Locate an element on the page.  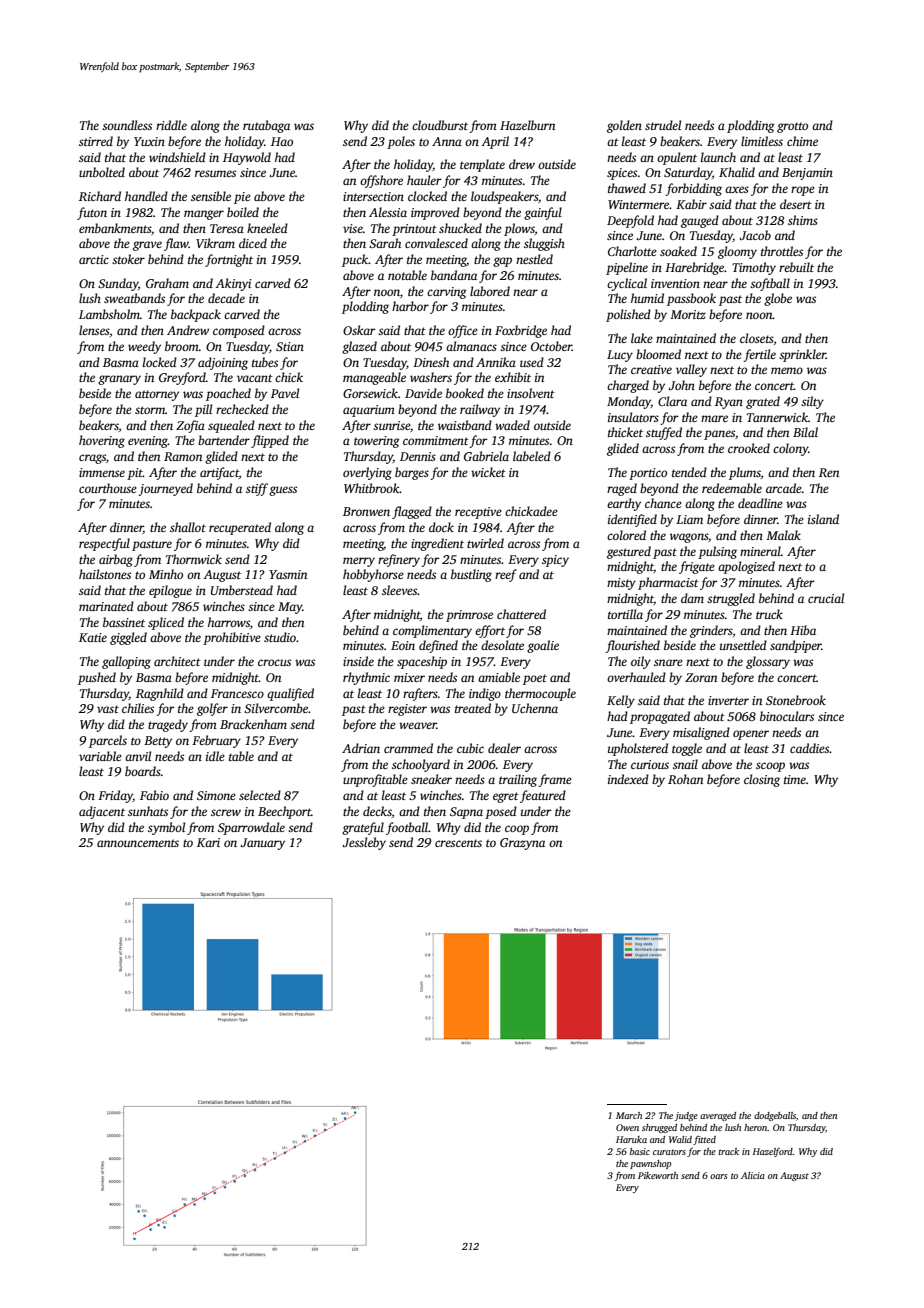
colony is located at coordinates (790, 449).
